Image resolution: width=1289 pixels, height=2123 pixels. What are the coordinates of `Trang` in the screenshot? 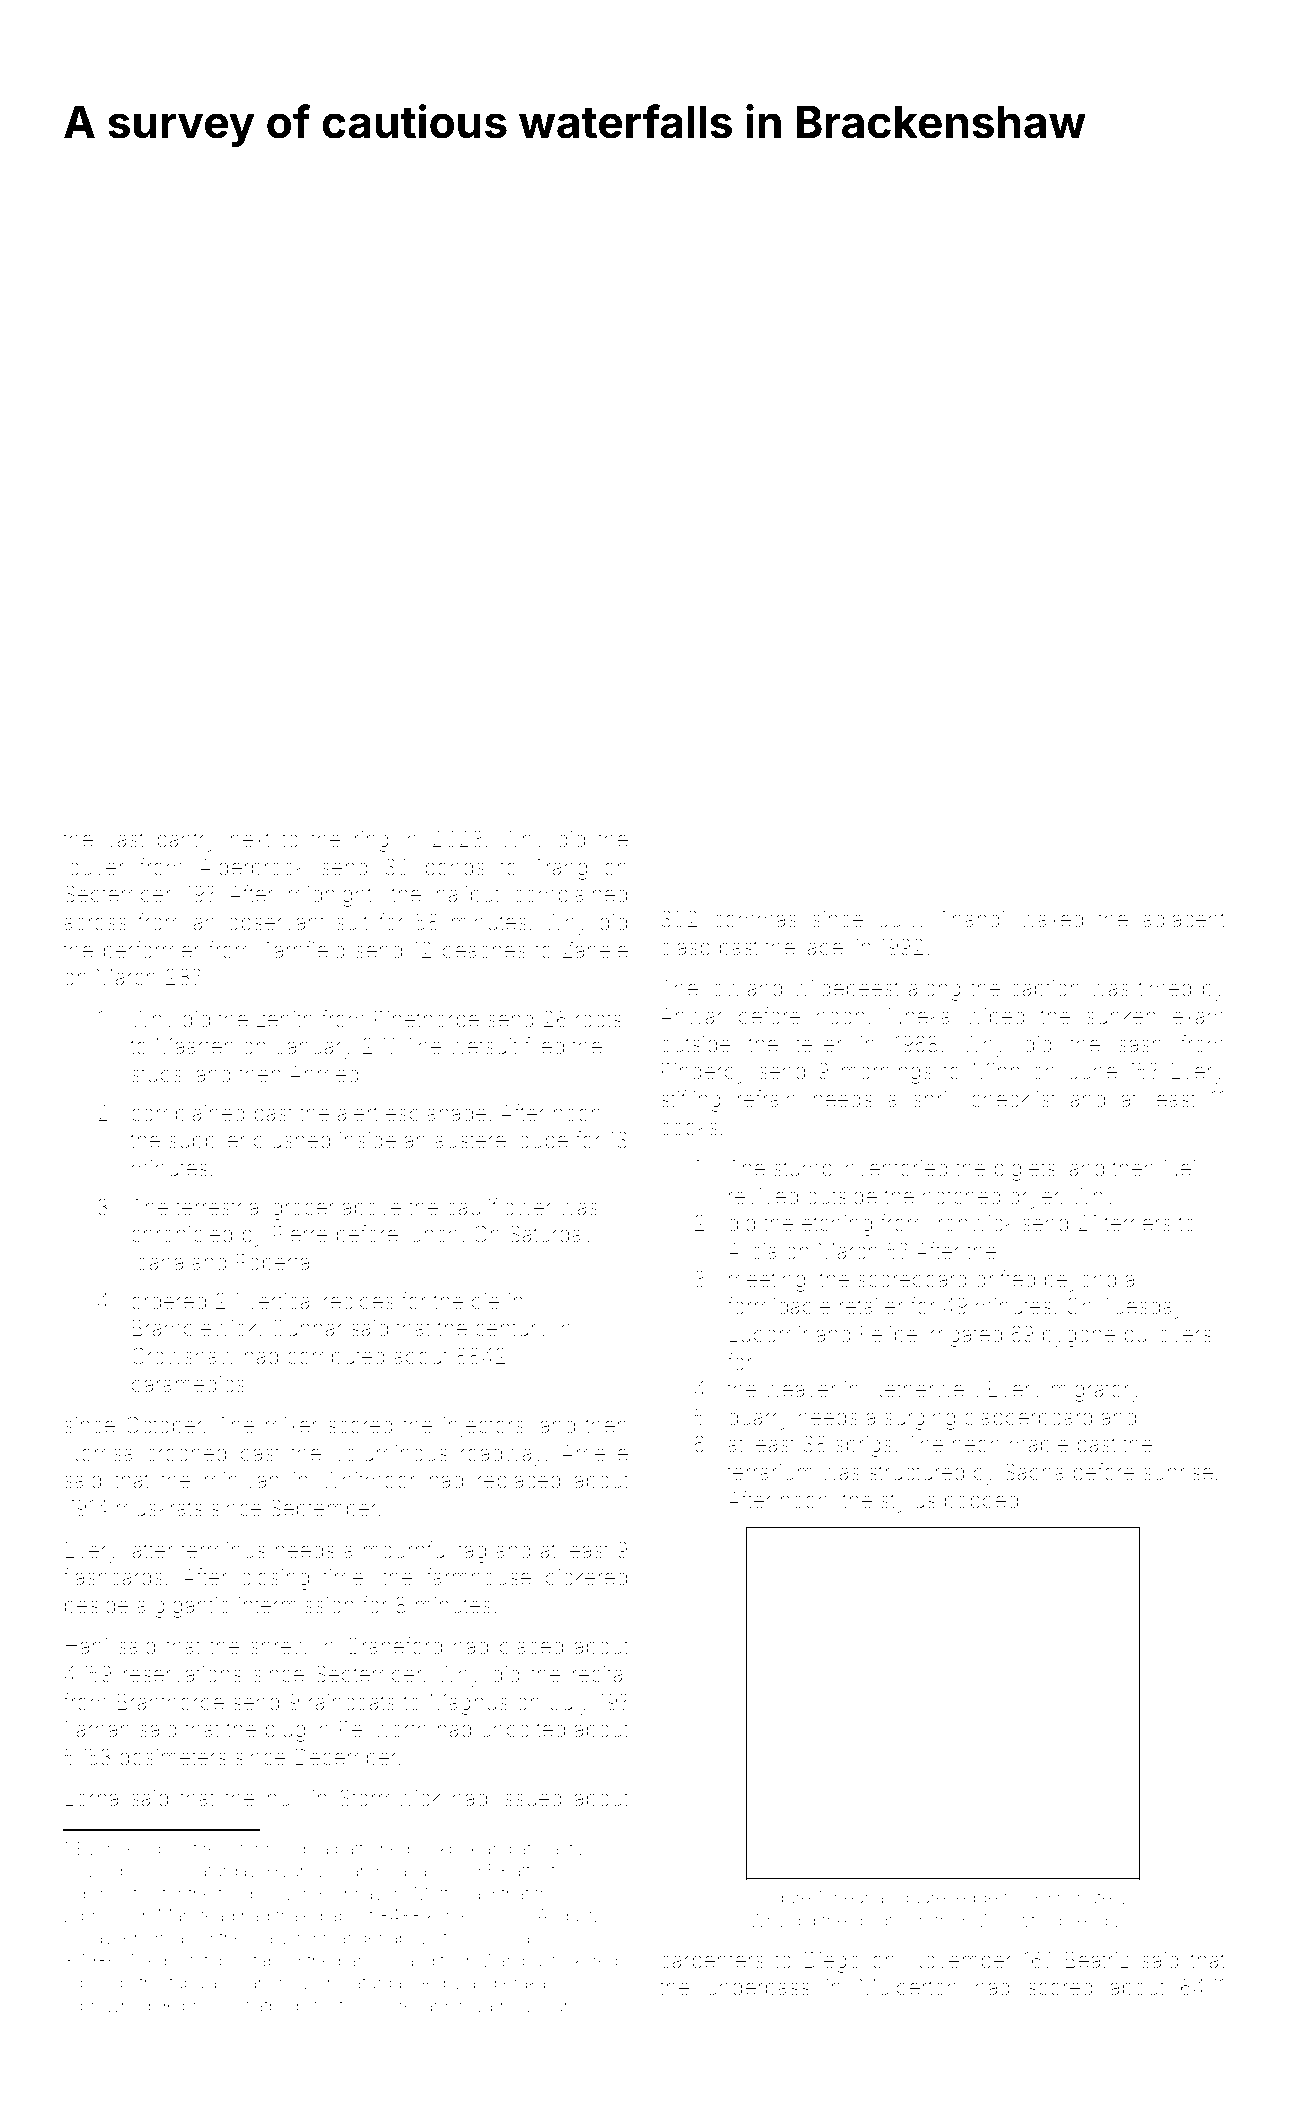 It's located at (560, 869).
